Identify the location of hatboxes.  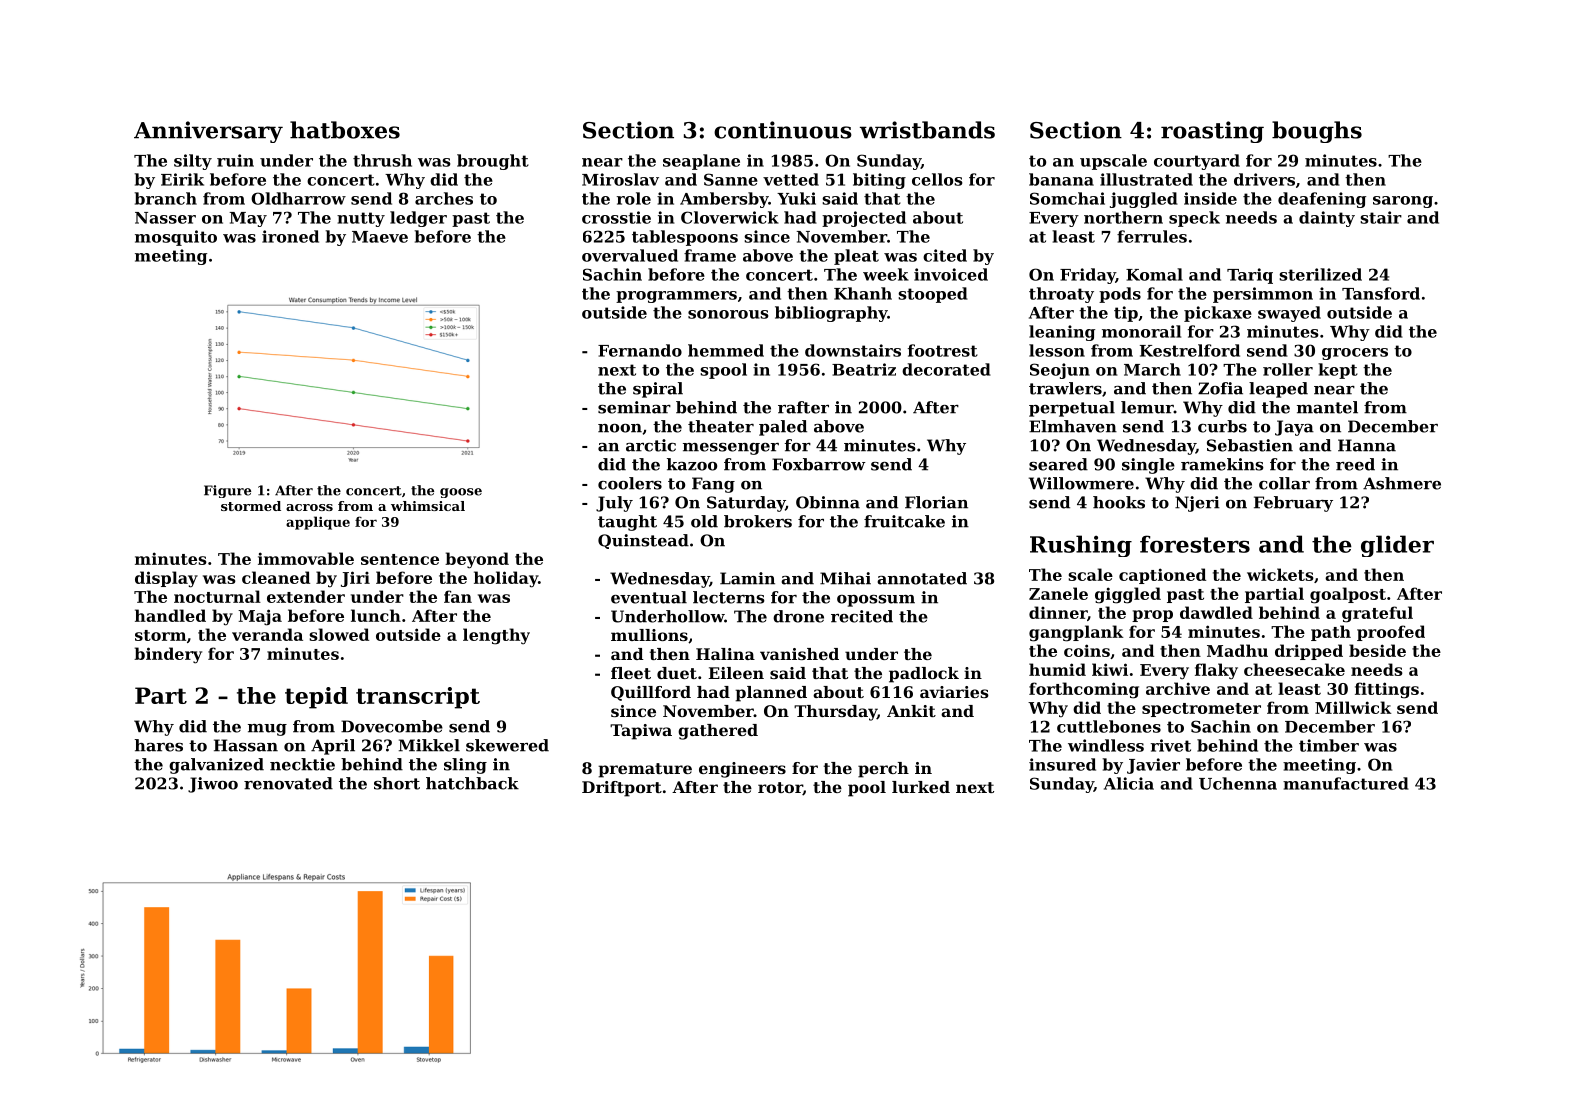
(345, 130).
